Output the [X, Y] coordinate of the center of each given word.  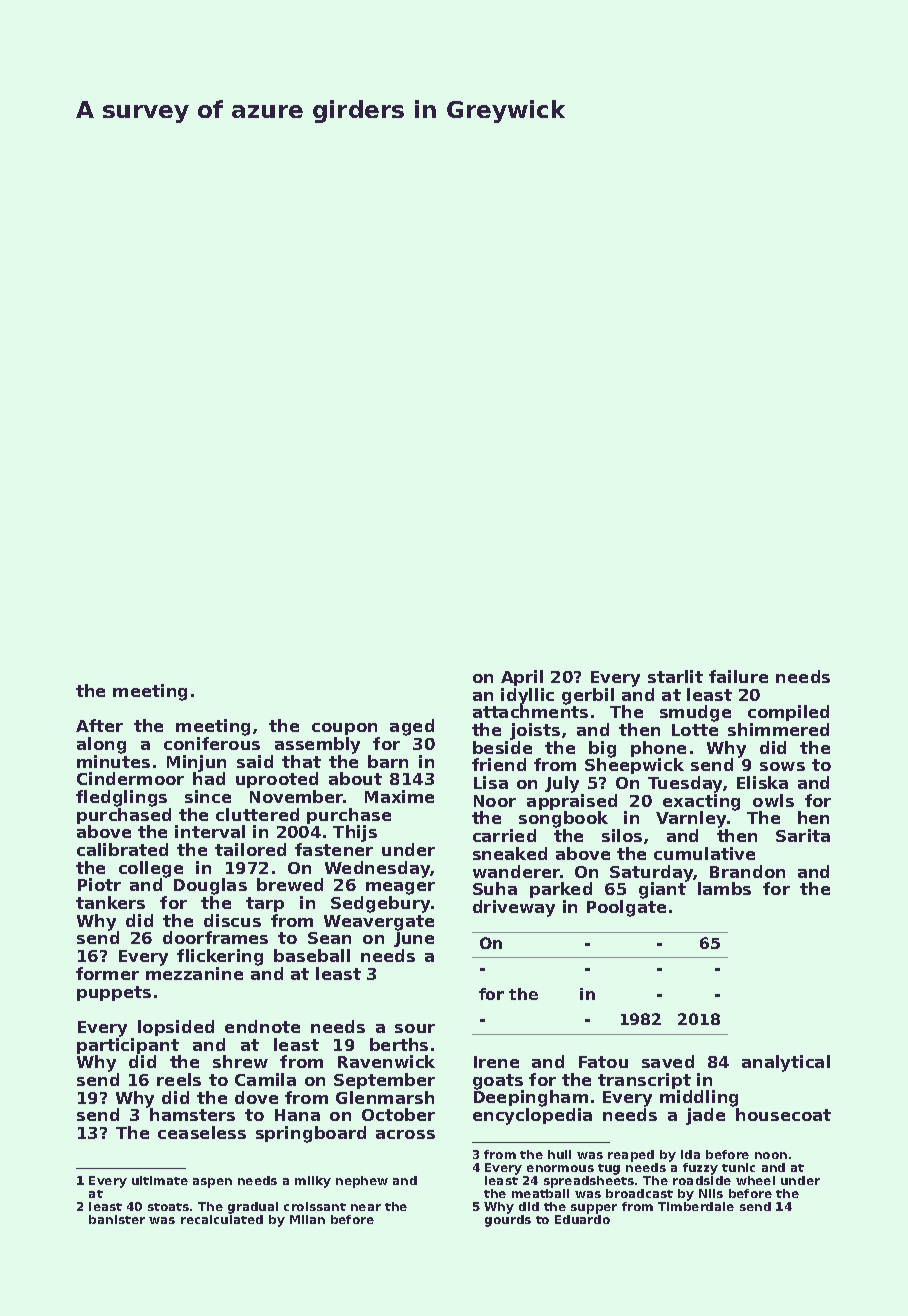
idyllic [527, 696]
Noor [495, 801]
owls [773, 800]
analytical [786, 1063]
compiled [788, 713]
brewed [290, 884]
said [255, 761]
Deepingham [531, 1099]
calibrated [122, 849]
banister [117, 1219]
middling [699, 1099]
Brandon [747, 871]
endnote [262, 1026]
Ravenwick [386, 1061]
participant [128, 1046]
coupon [344, 729]
